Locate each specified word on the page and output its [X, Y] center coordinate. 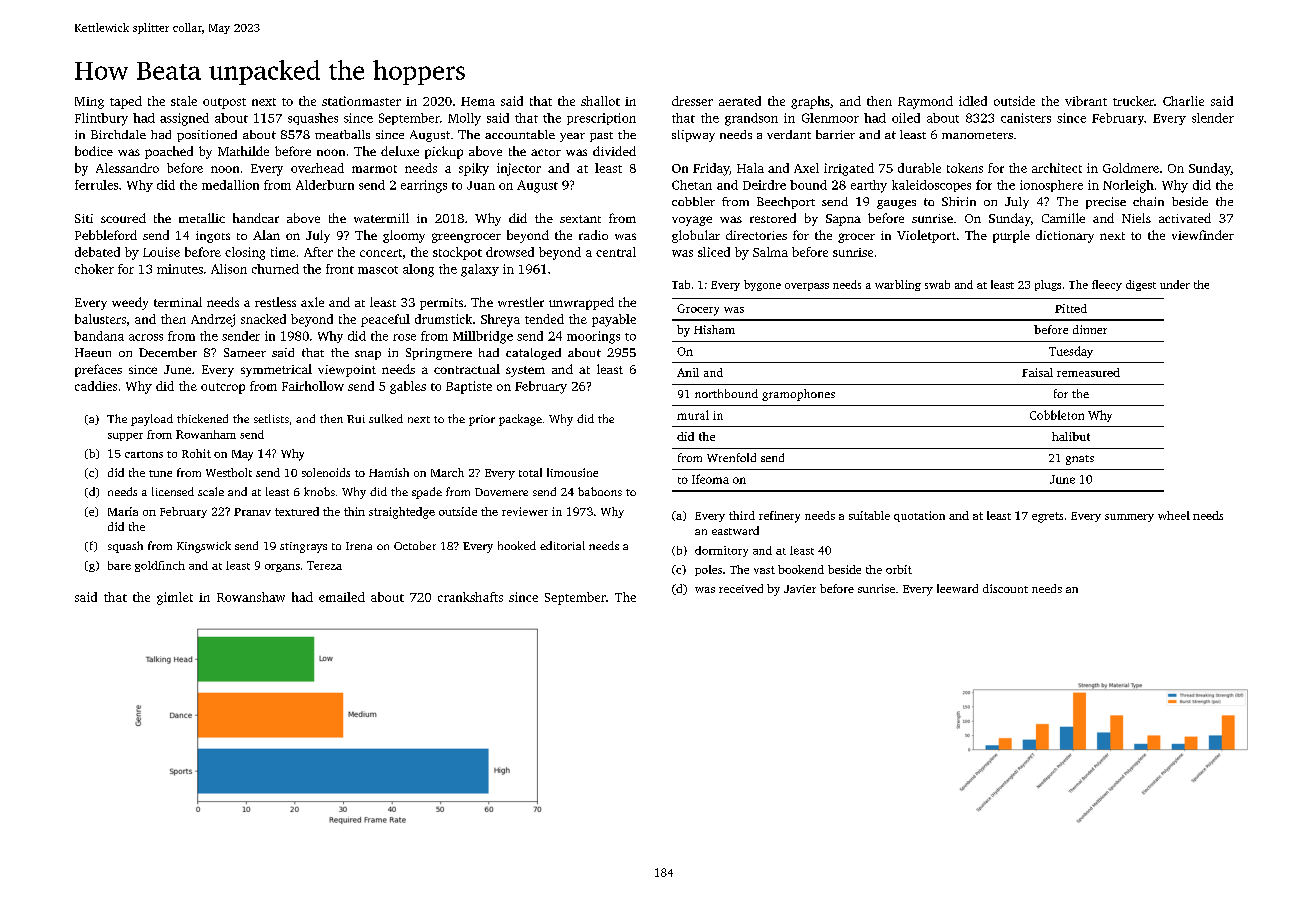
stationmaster [361, 101]
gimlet [175, 598]
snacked [263, 319]
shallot [600, 101]
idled [973, 101]
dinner [1090, 329]
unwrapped [581, 303]
